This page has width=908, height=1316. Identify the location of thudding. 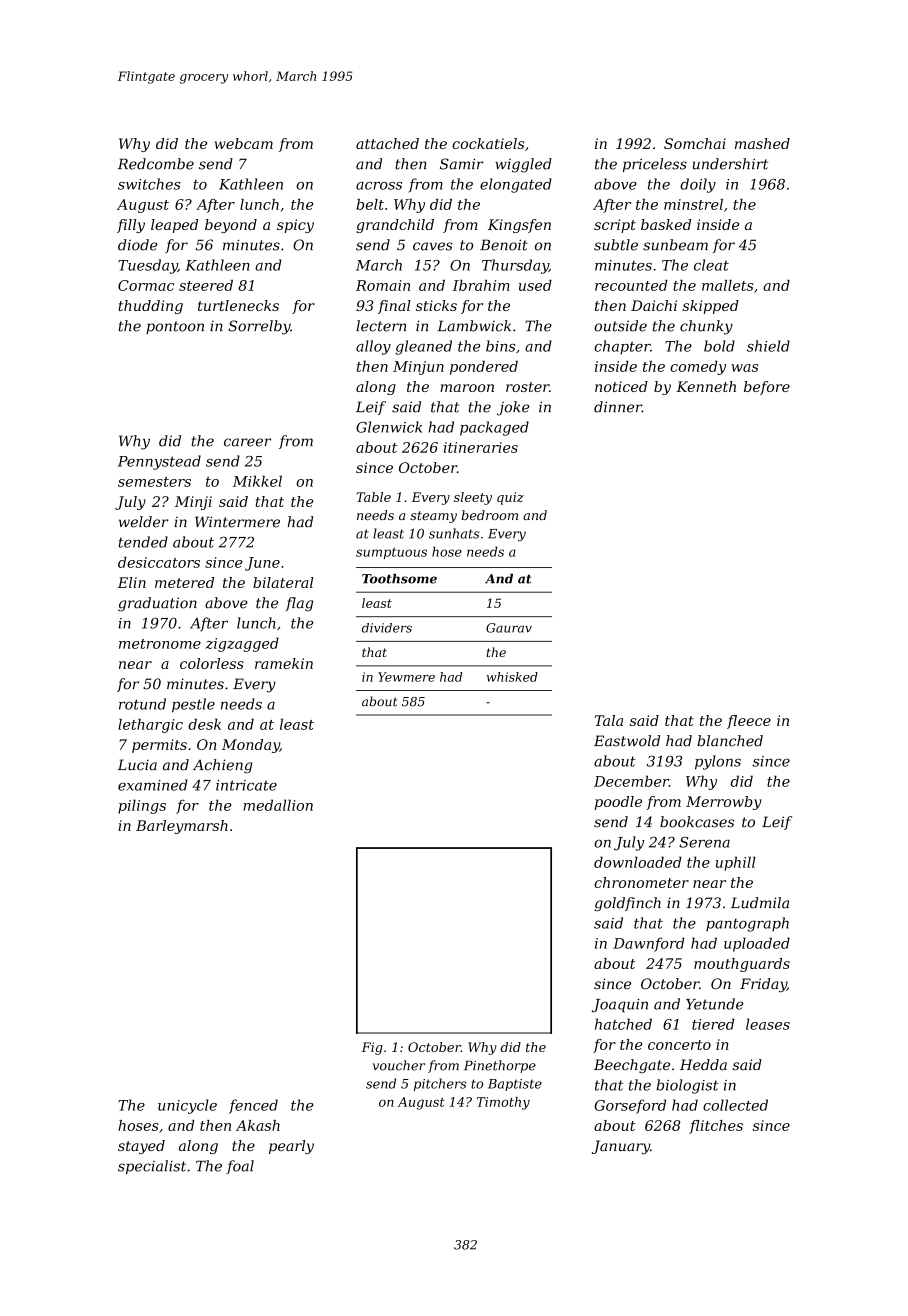
(150, 307).
